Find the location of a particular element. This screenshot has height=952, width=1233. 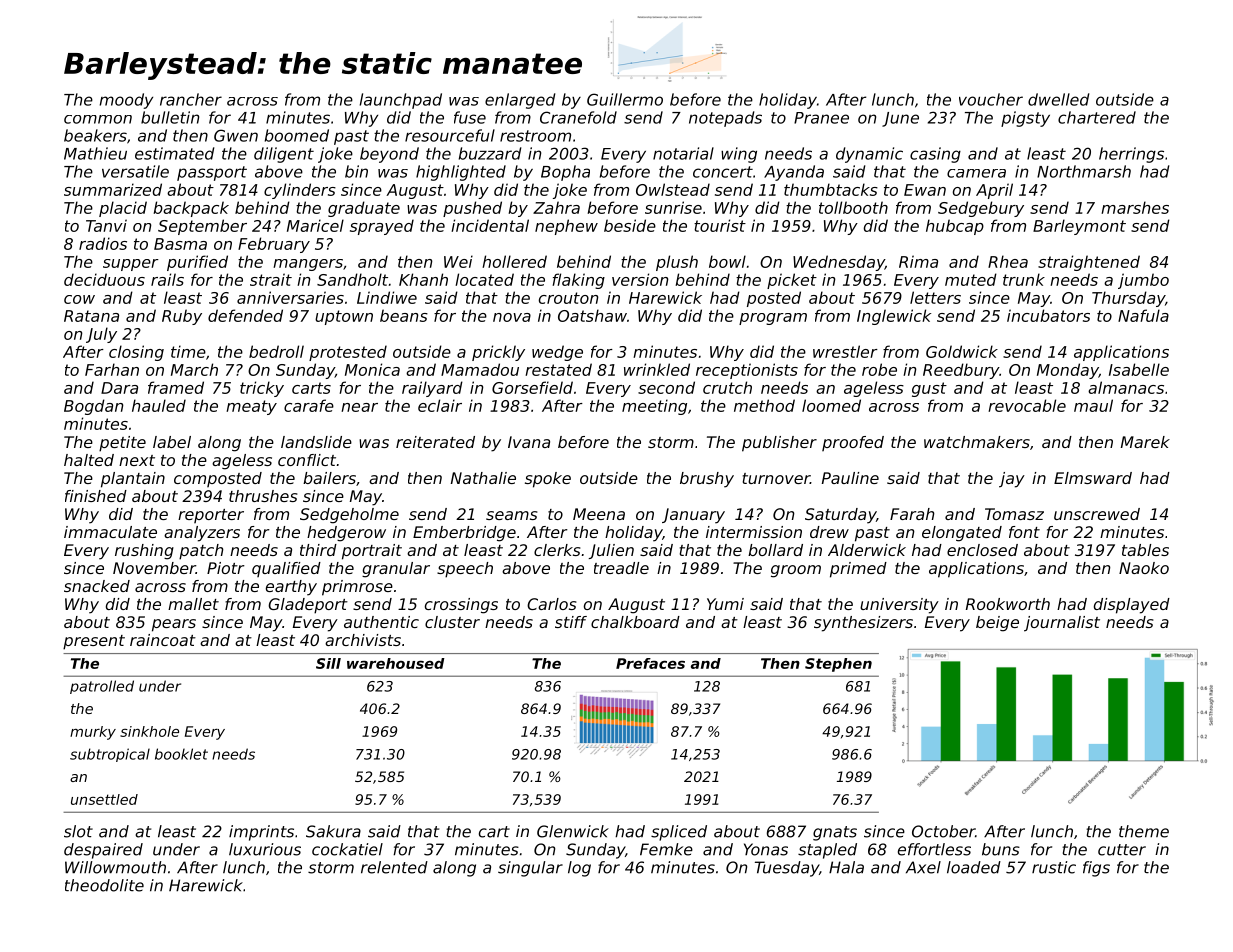

jumbo is located at coordinates (1143, 281).
